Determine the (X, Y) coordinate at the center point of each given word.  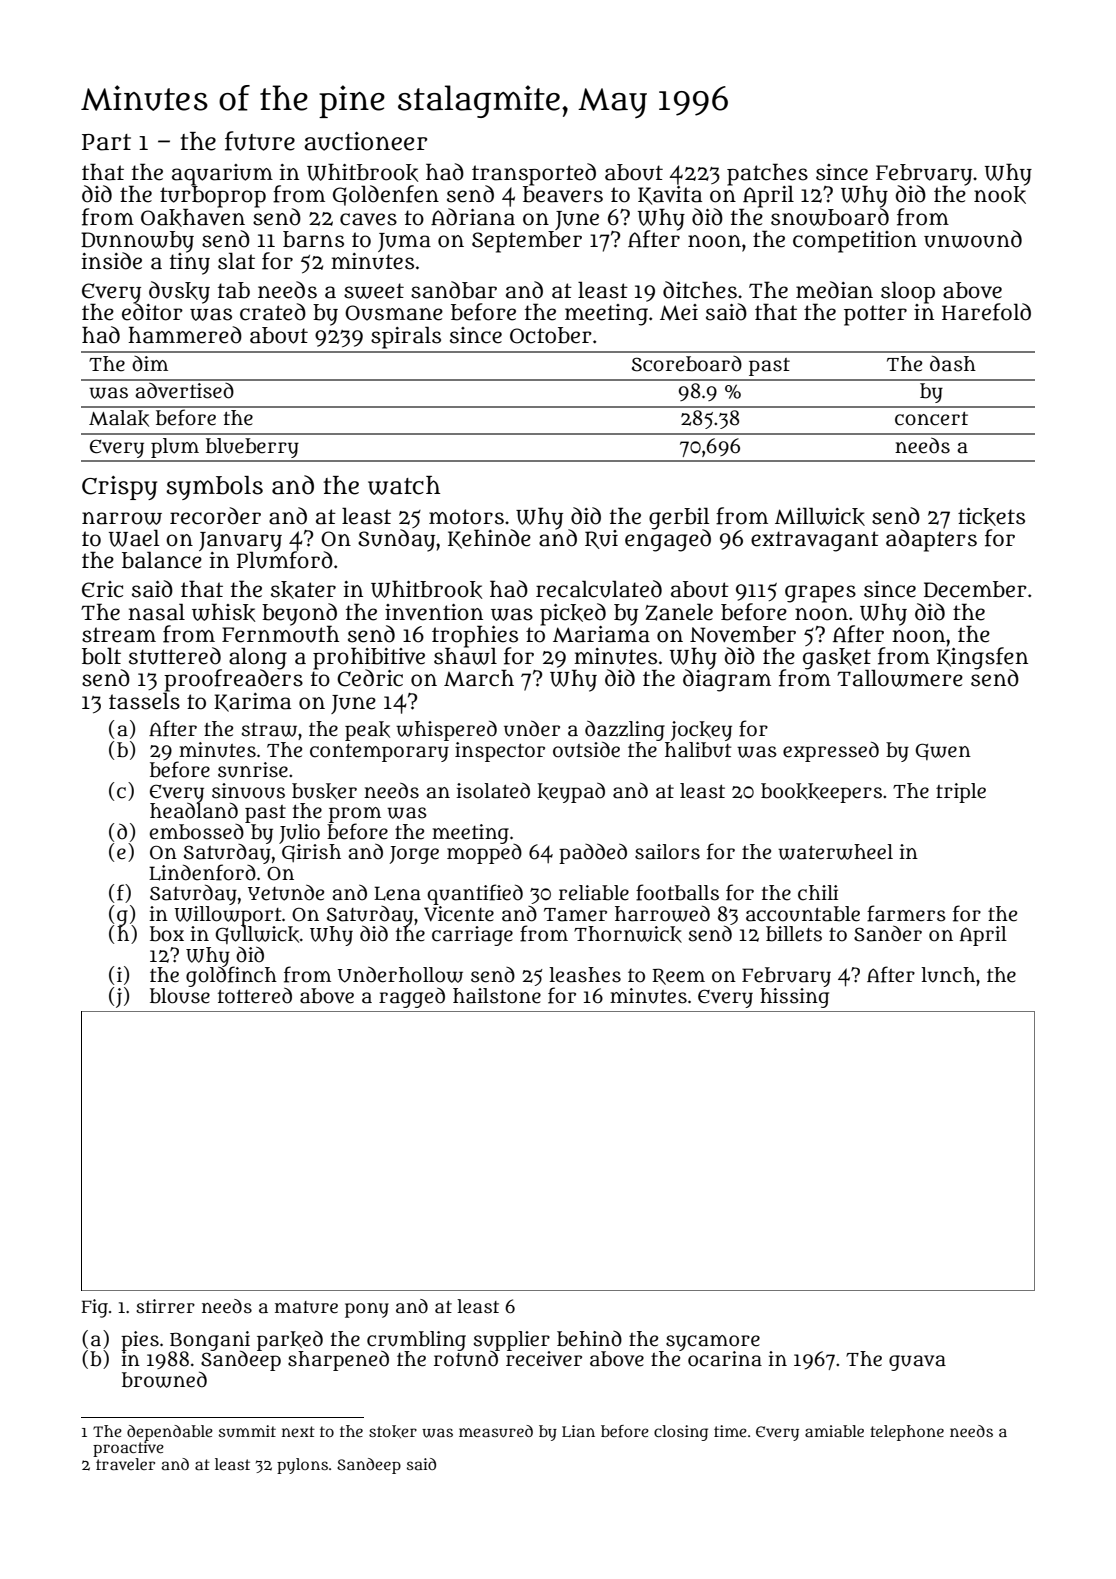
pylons (302, 1466)
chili (818, 893)
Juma (404, 242)
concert (931, 419)
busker (324, 791)
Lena (397, 893)
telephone (907, 1433)
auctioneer (365, 141)
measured (496, 1431)
